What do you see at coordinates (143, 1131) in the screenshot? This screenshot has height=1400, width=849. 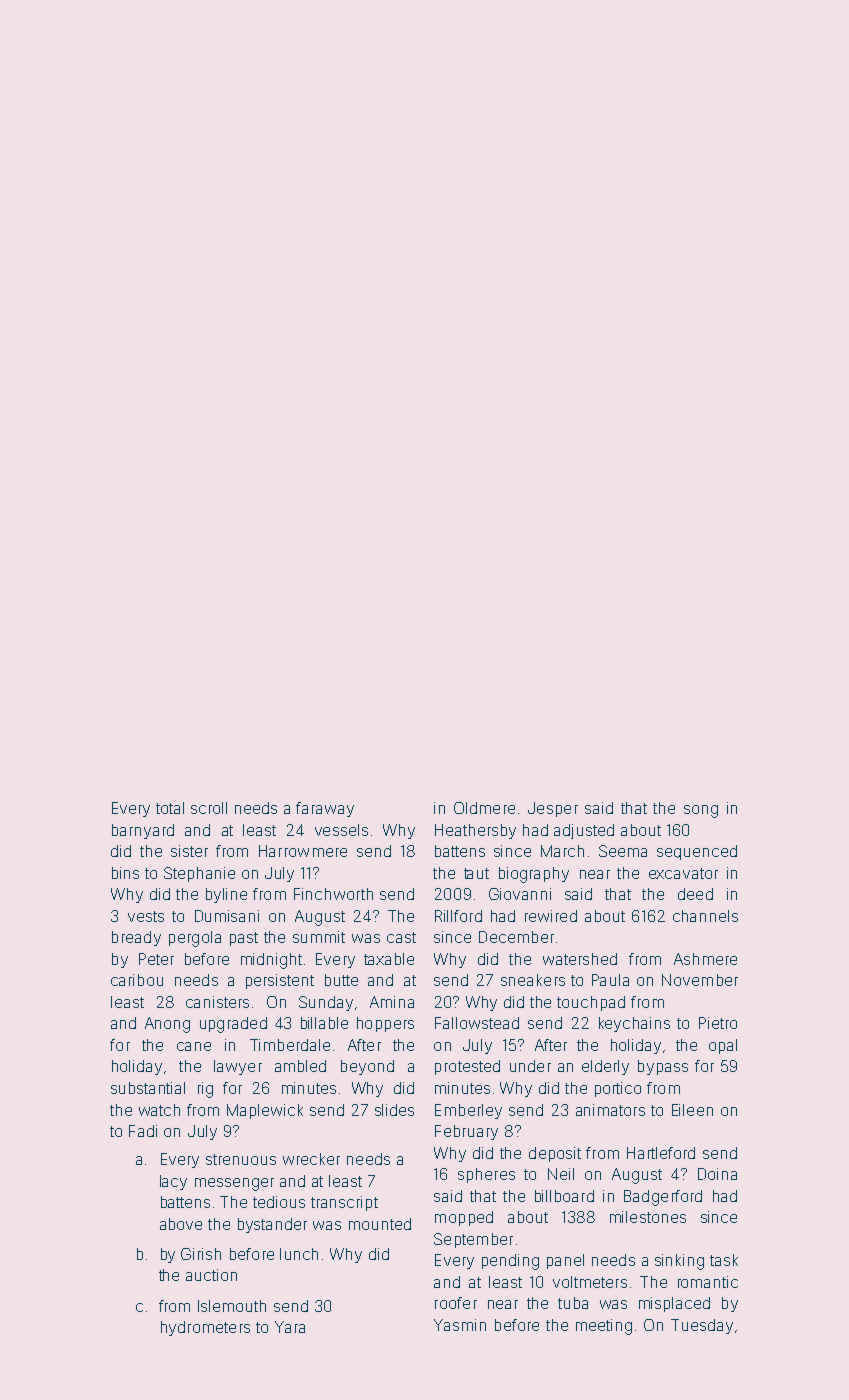 I see `Fadi` at bounding box center [143, 1131].
